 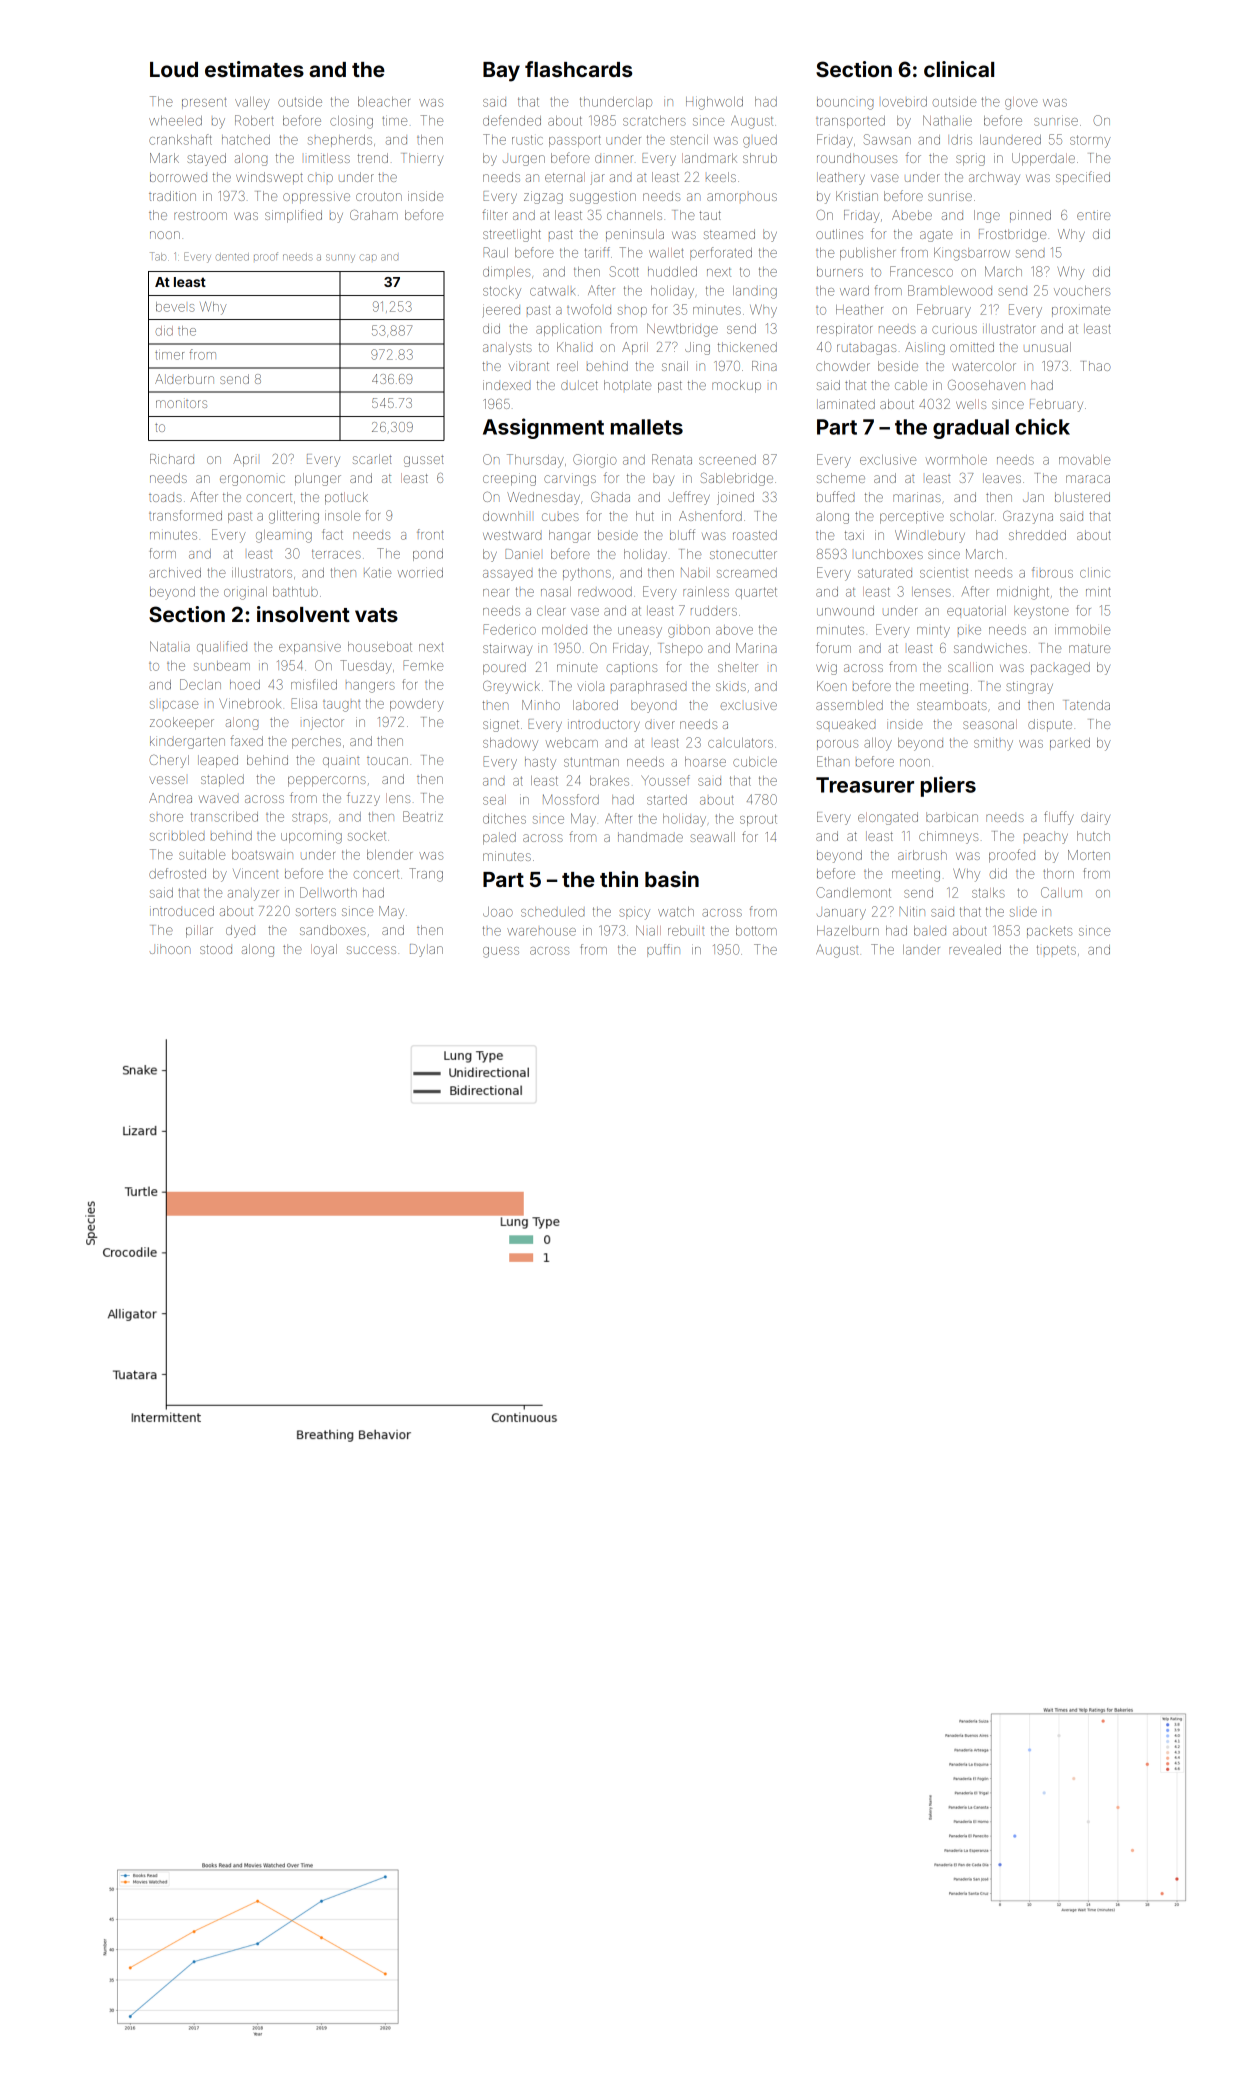 I want to click on potluck, so click(x=346, y=498).
